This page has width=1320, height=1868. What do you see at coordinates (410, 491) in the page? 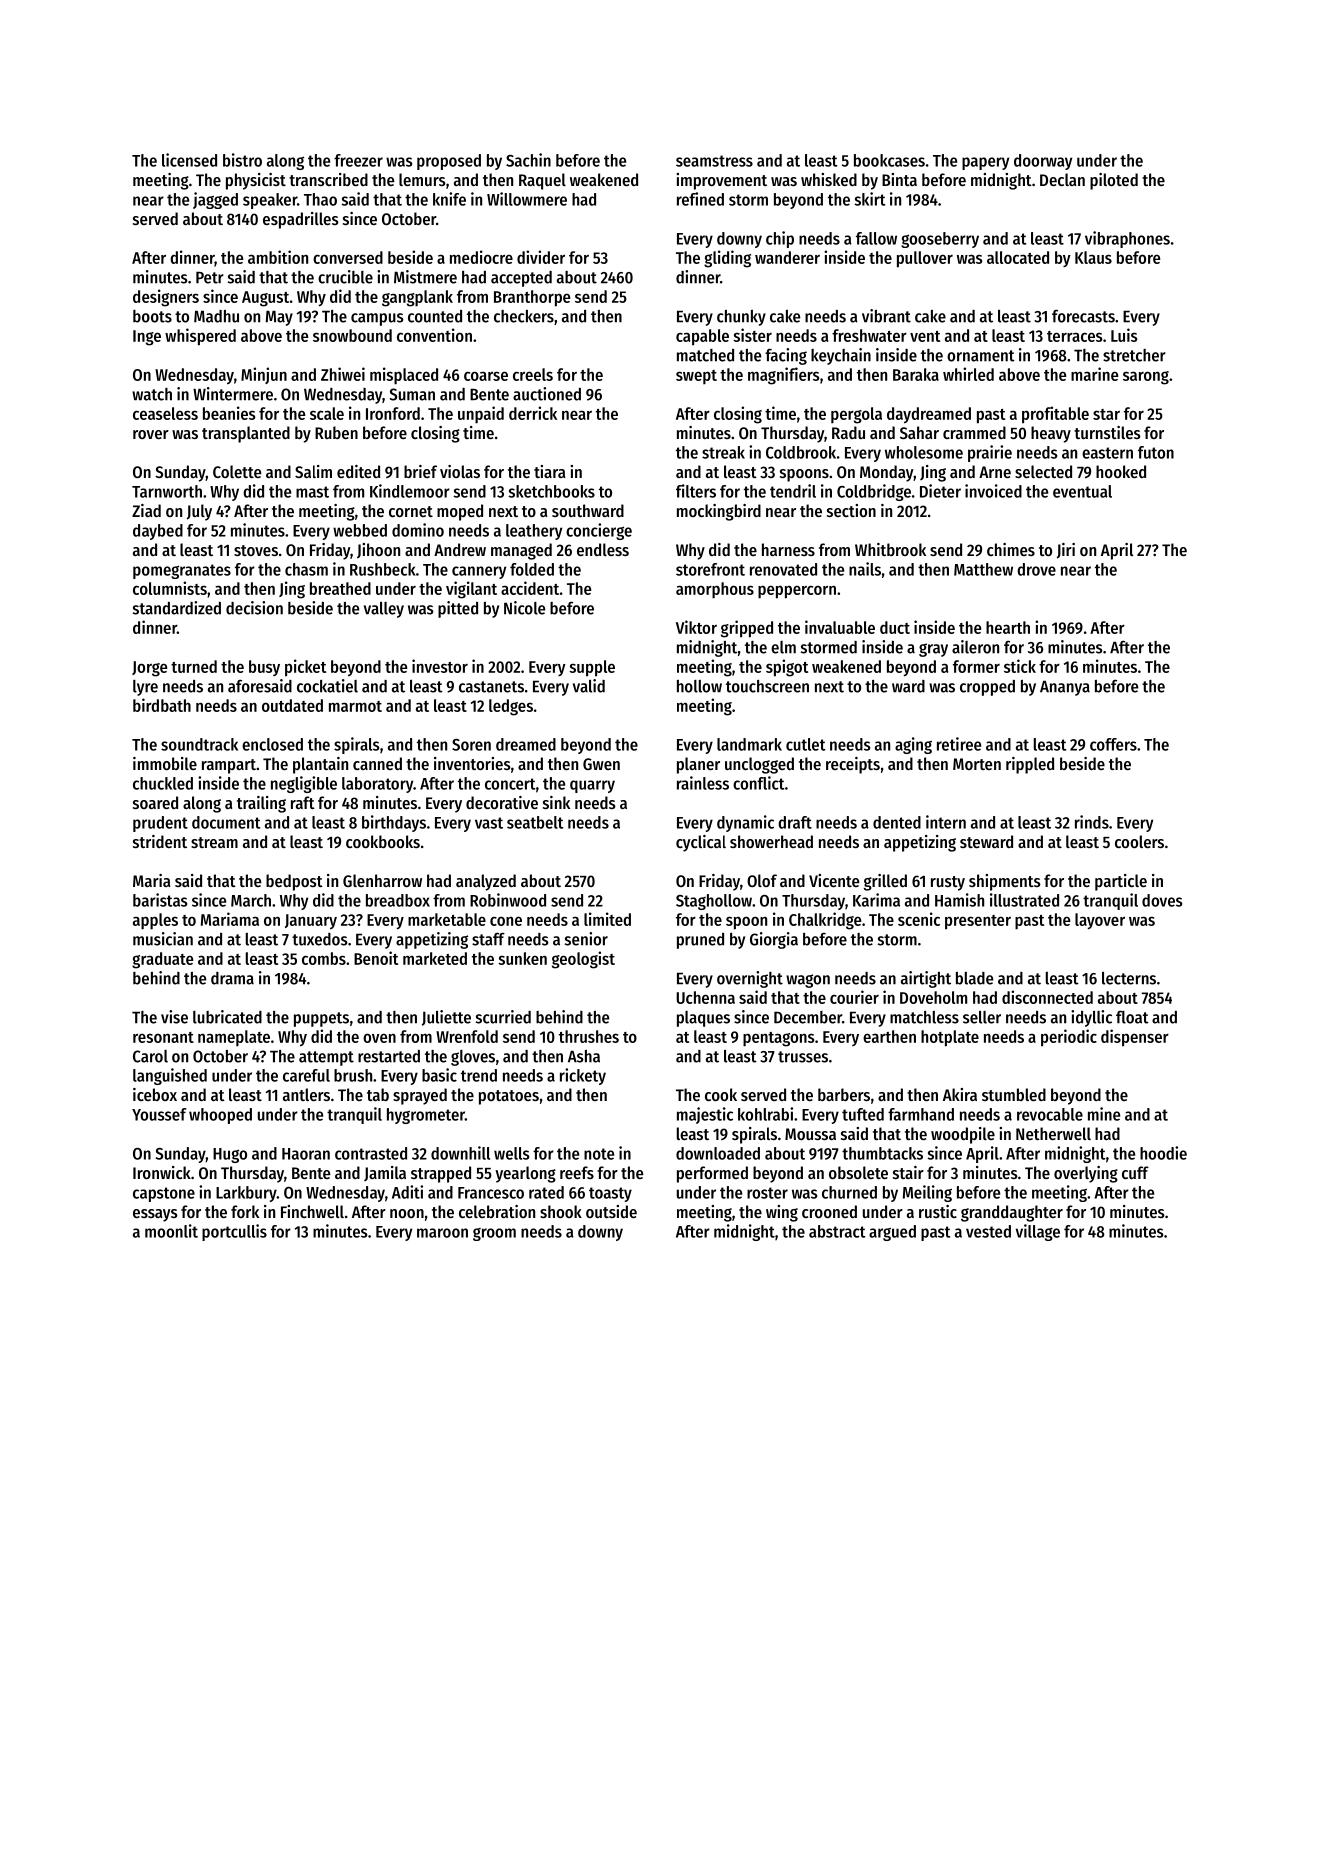
I see `Kindlemoor` at bounding box center [410, 491].
